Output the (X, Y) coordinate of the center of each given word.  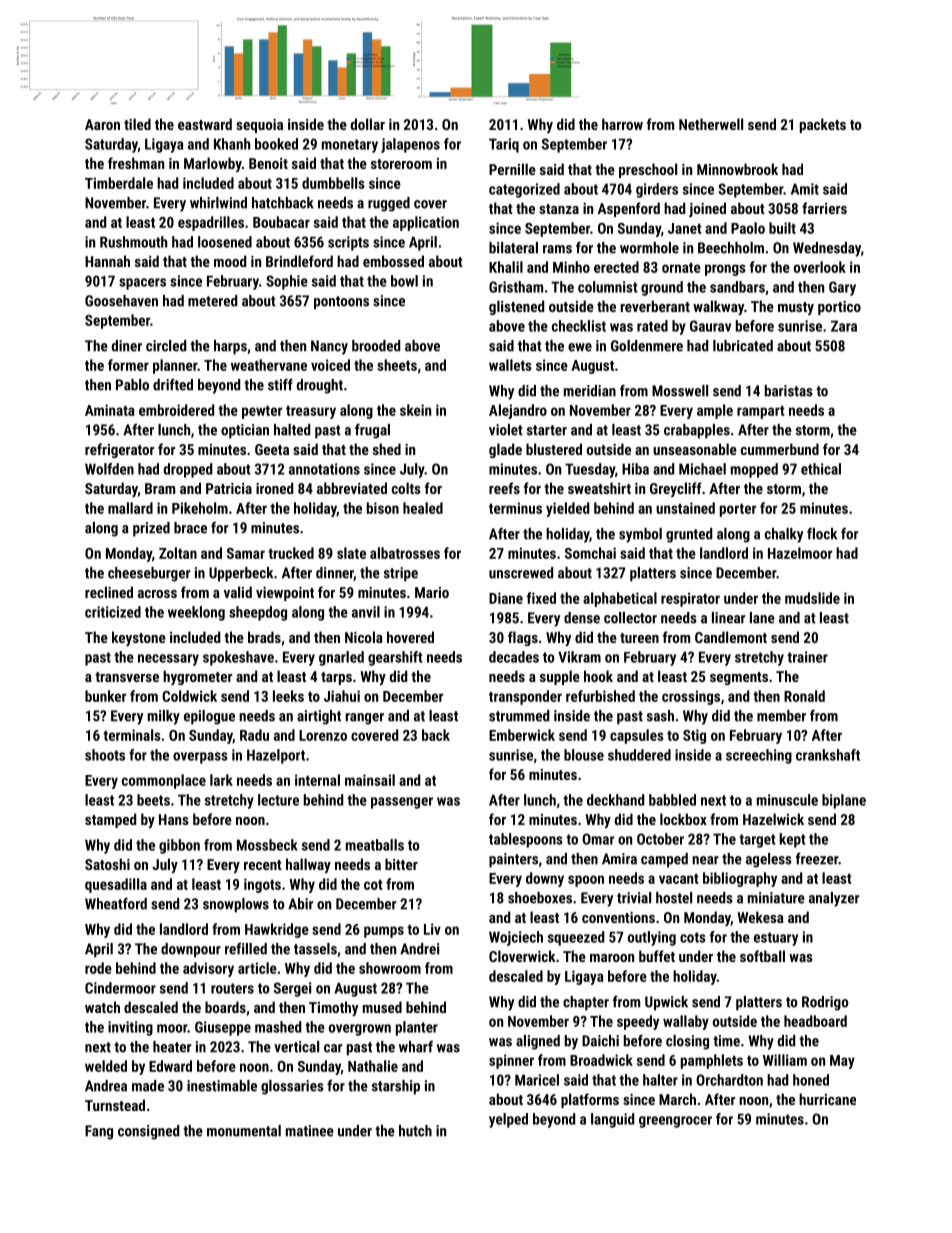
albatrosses (405, 553)
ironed (274, 488)
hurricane (827, 1099)
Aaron (102, 124)
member (781, 716)
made (148, 1086)
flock (822, 534)
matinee (310, 1131)
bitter (401, 864)
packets (823, 125)
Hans (174, 819)
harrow (622, 124)
